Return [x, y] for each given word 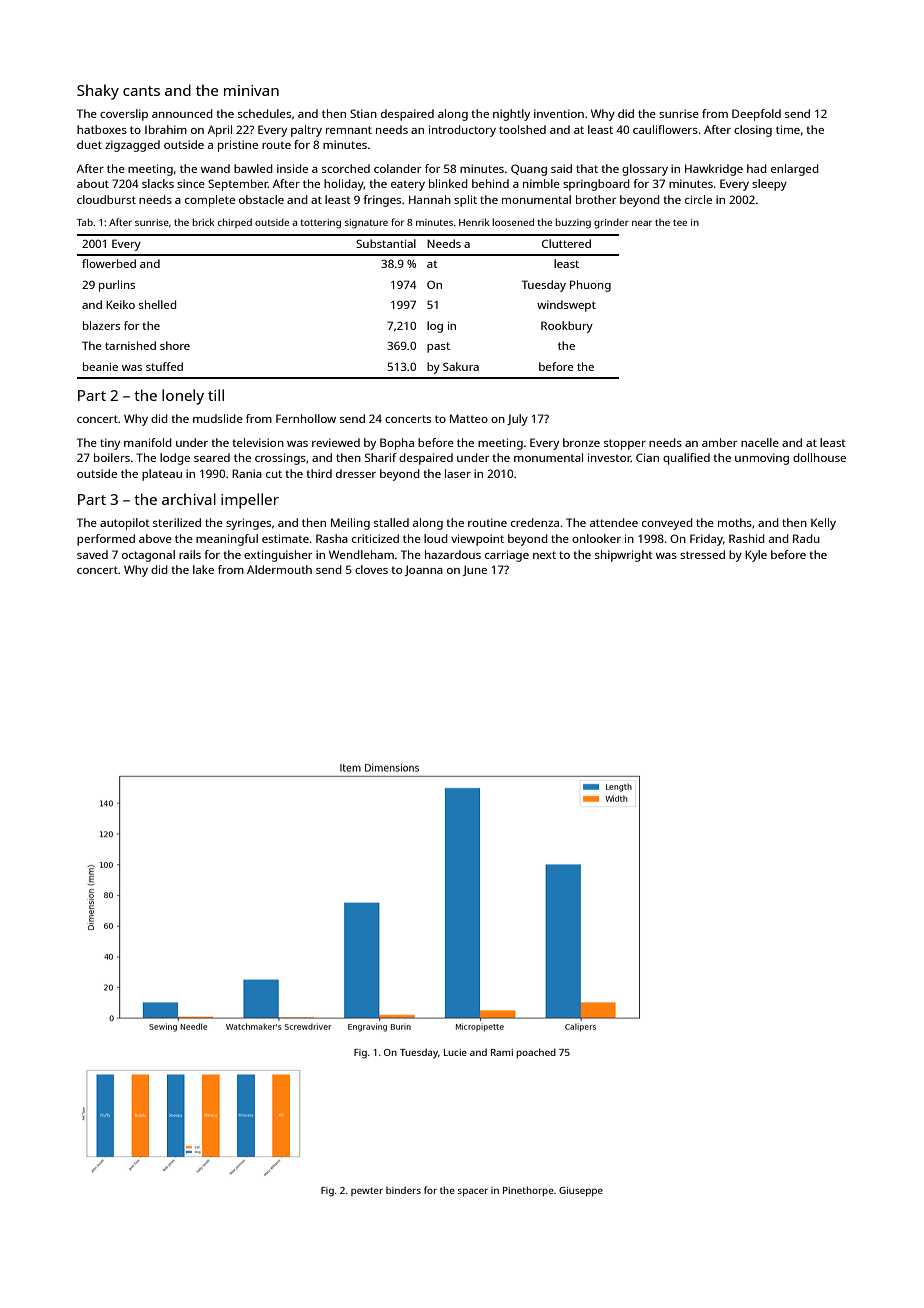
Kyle [756, 556]
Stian [363, 113]
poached [536, 1053]
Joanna [424, 570]
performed [106, 540]
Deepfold [756, 115]
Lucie [455, 1052]
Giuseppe [581, 1191]
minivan [251, 90]
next [544, 555]
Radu [806, 538]
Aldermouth [279, 569]
